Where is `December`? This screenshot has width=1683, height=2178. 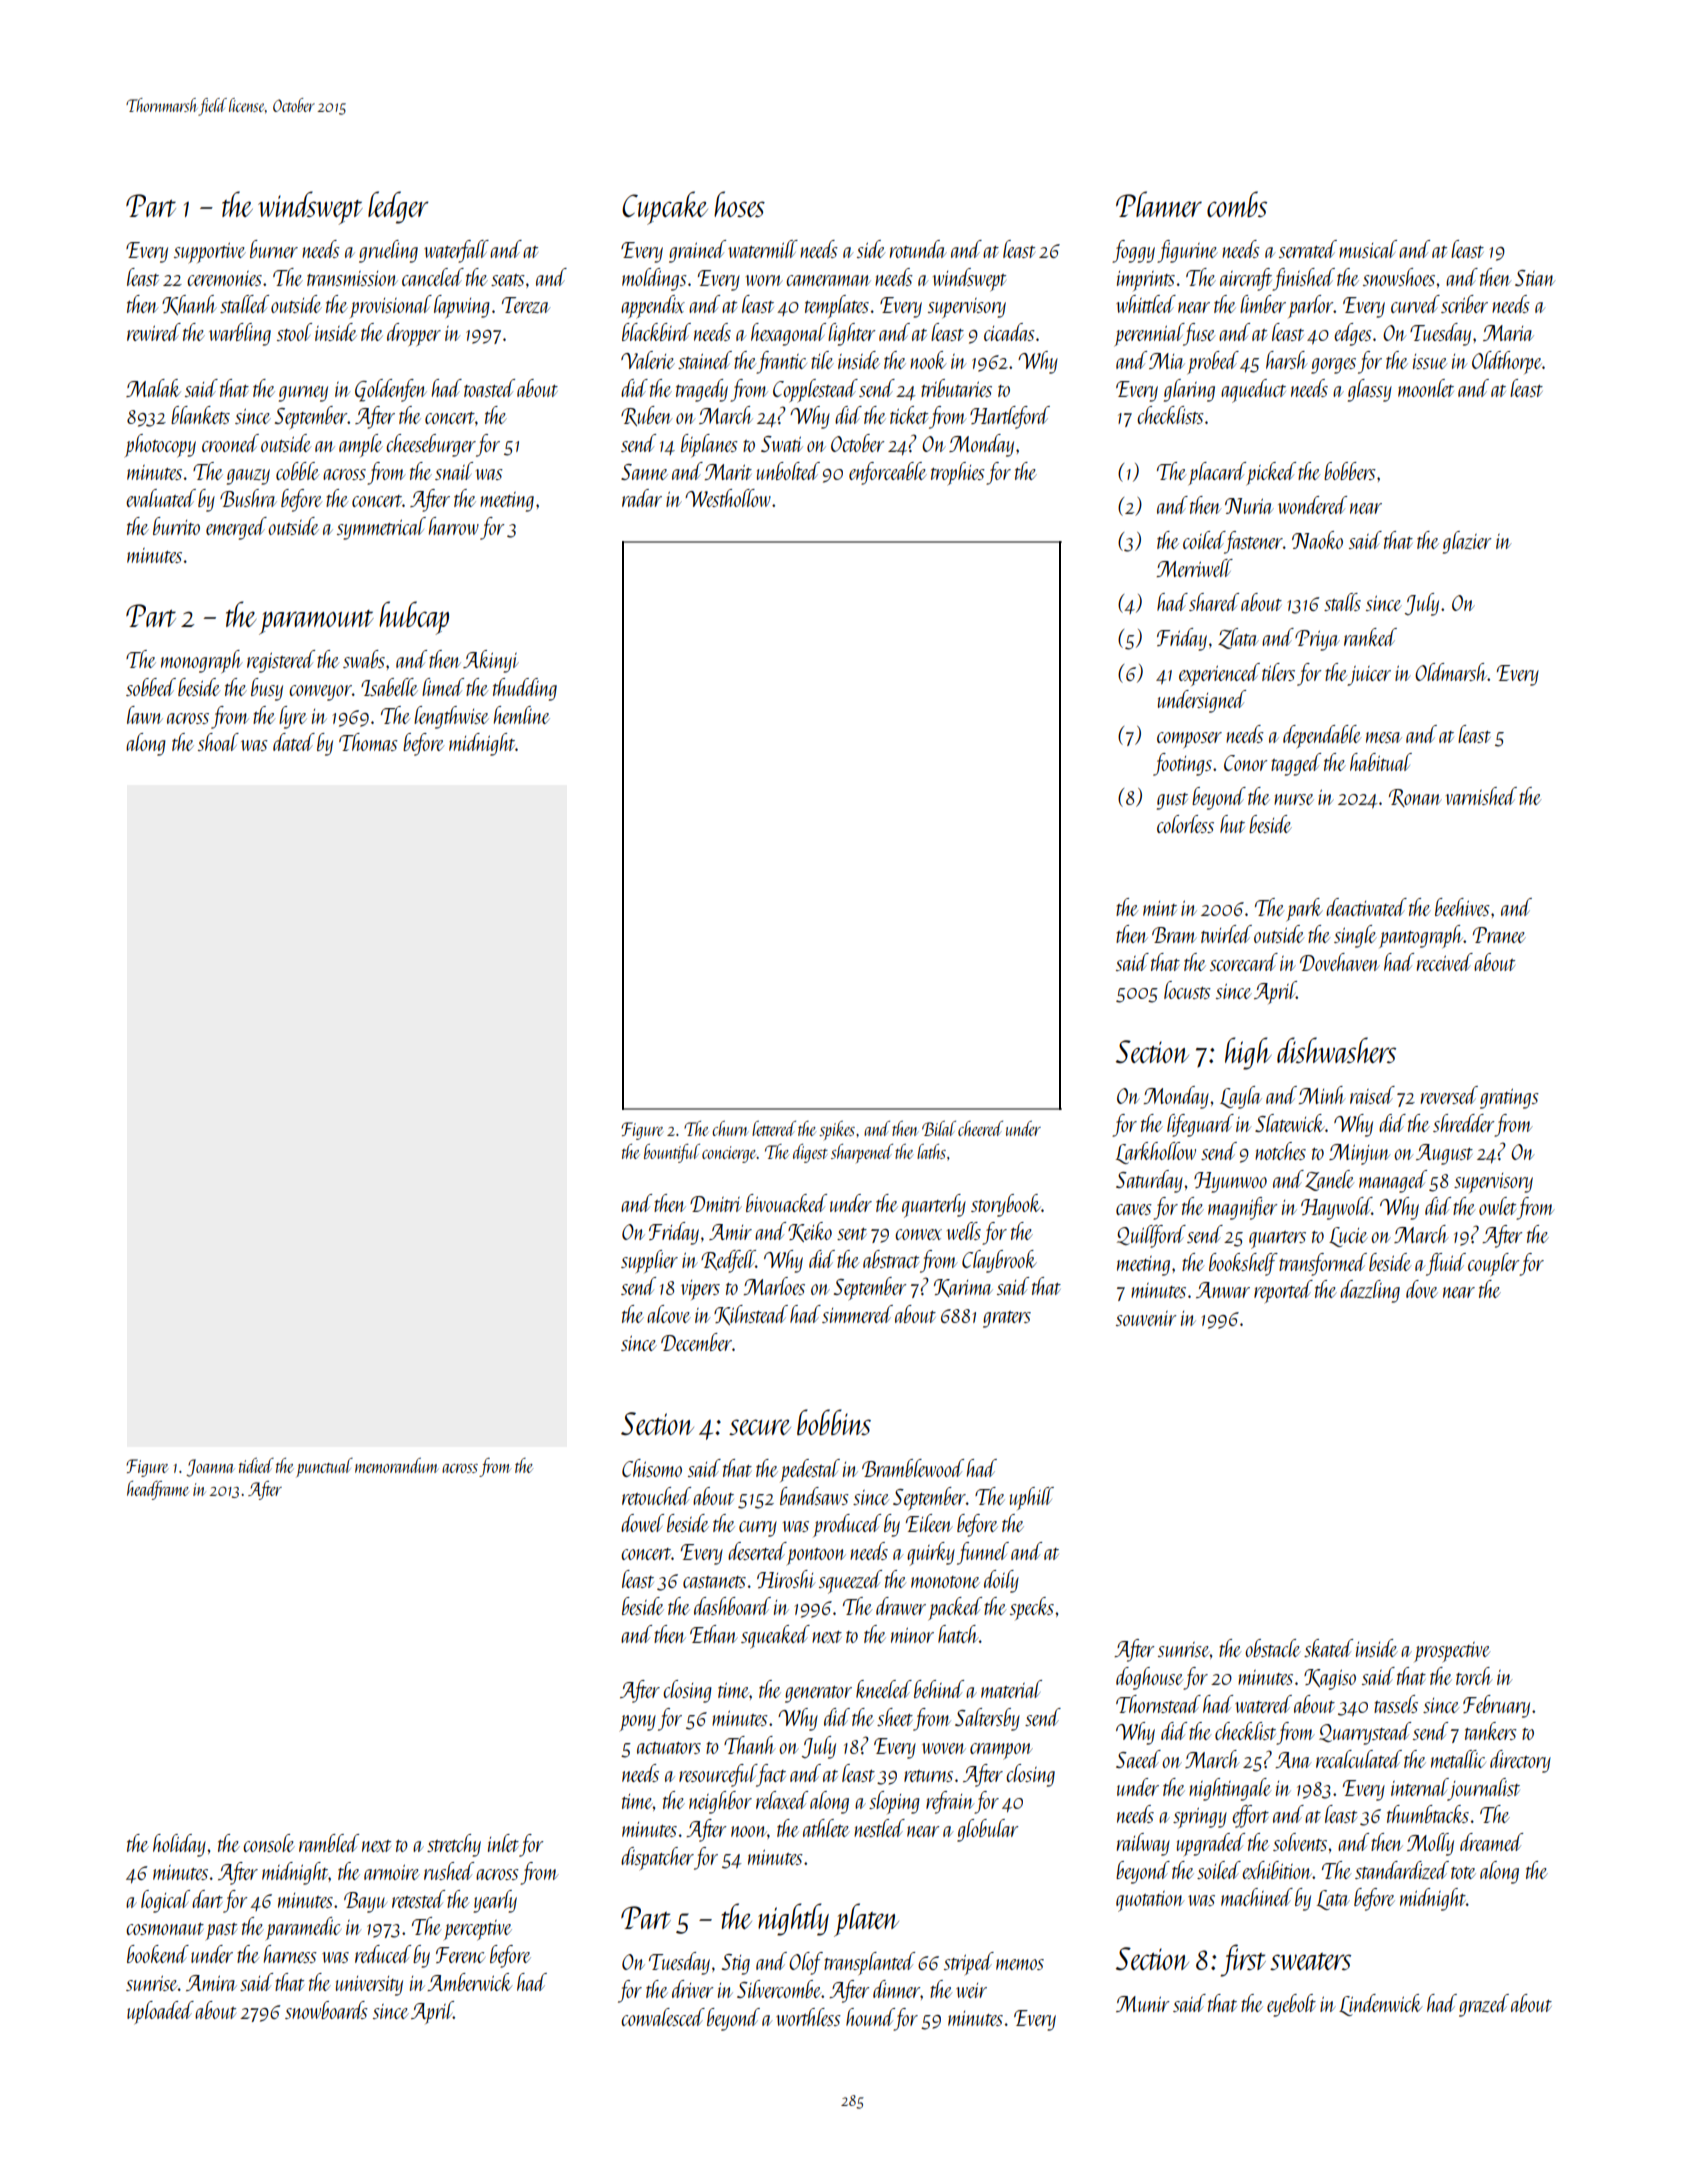 December is located at coordinates (696, 1342).
